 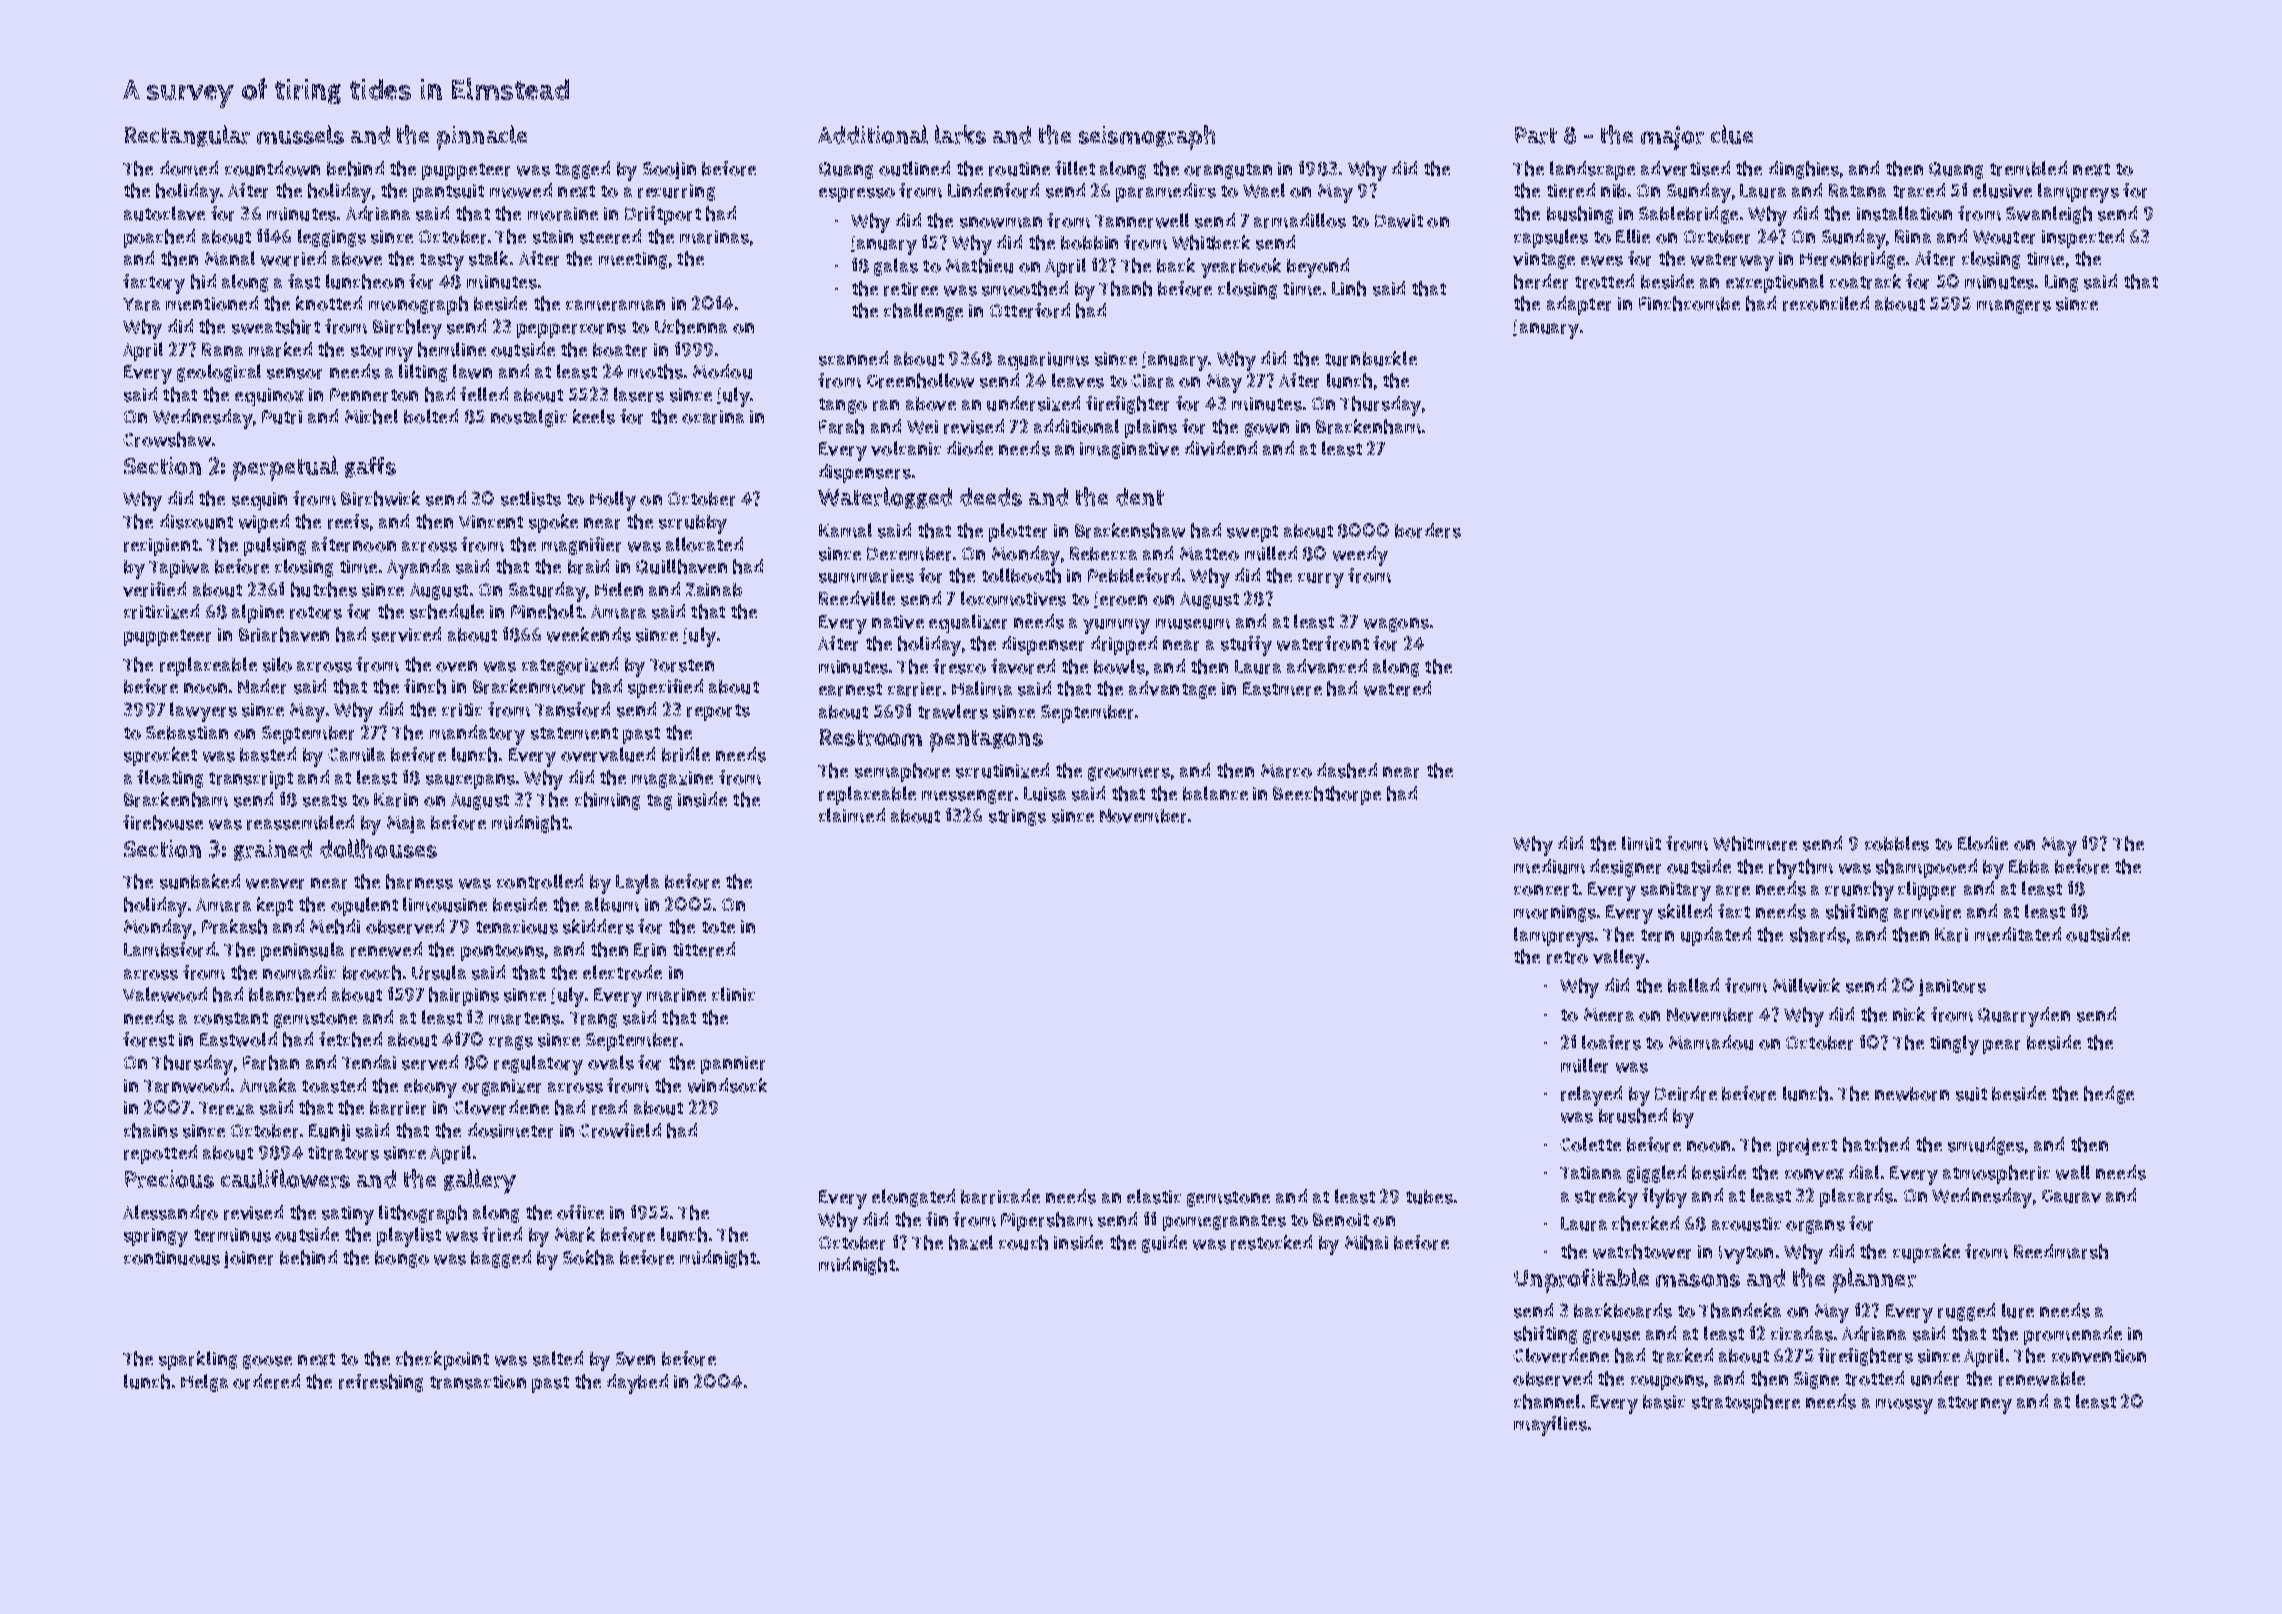 What do you see at coordinates (1567, 957) in the screenshot?
I see `retro` at bounding box center [1567, 957].
